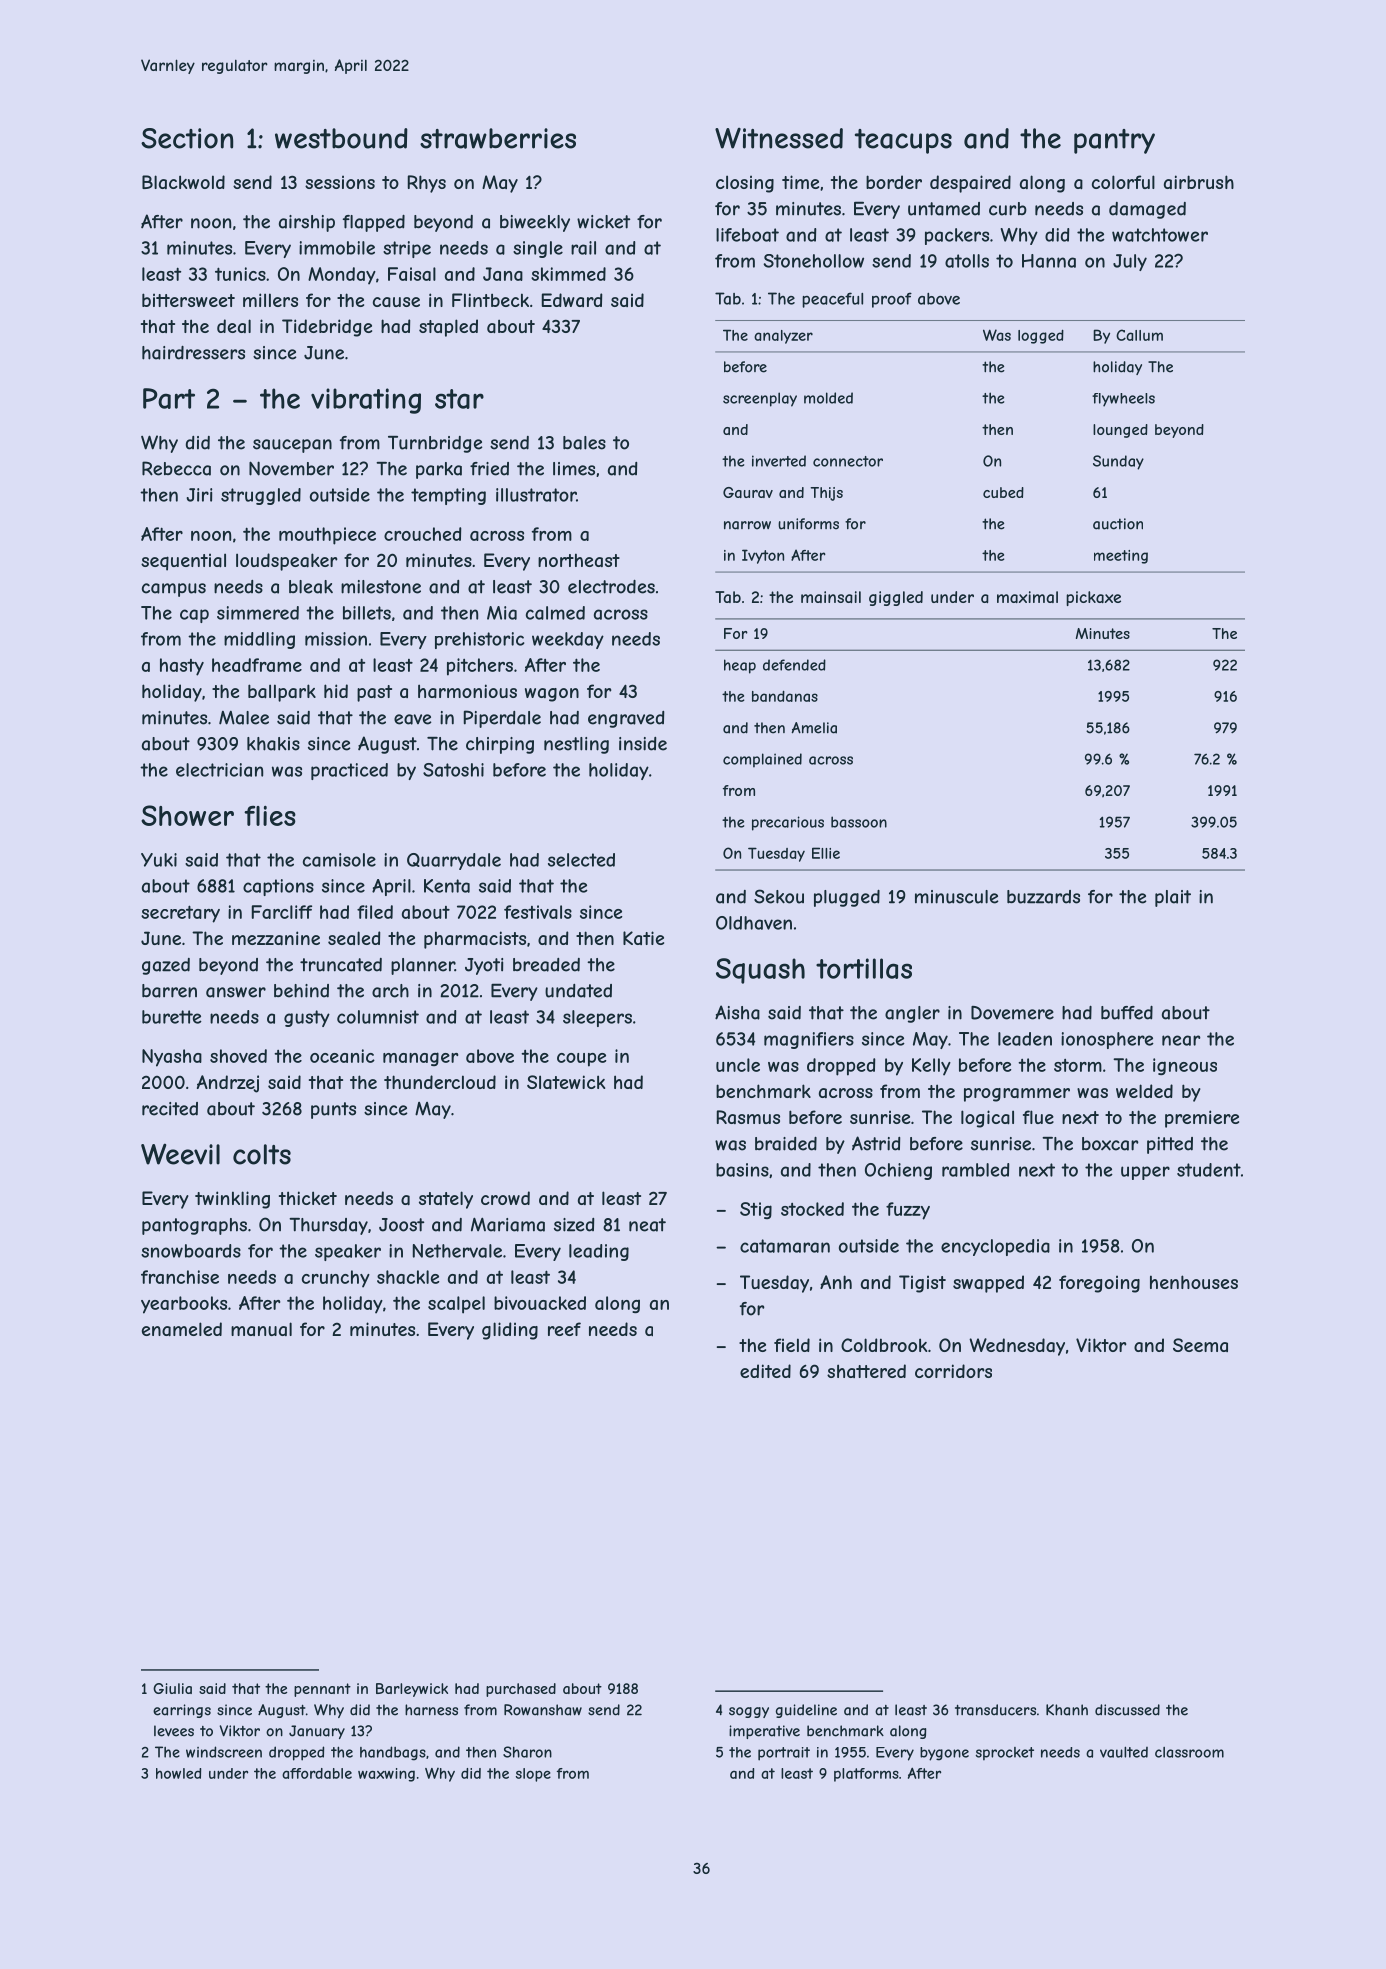  What do you see at coordinates (745, 184) in the screenshot?
I see `closing` at bounding box center [745, 184].
